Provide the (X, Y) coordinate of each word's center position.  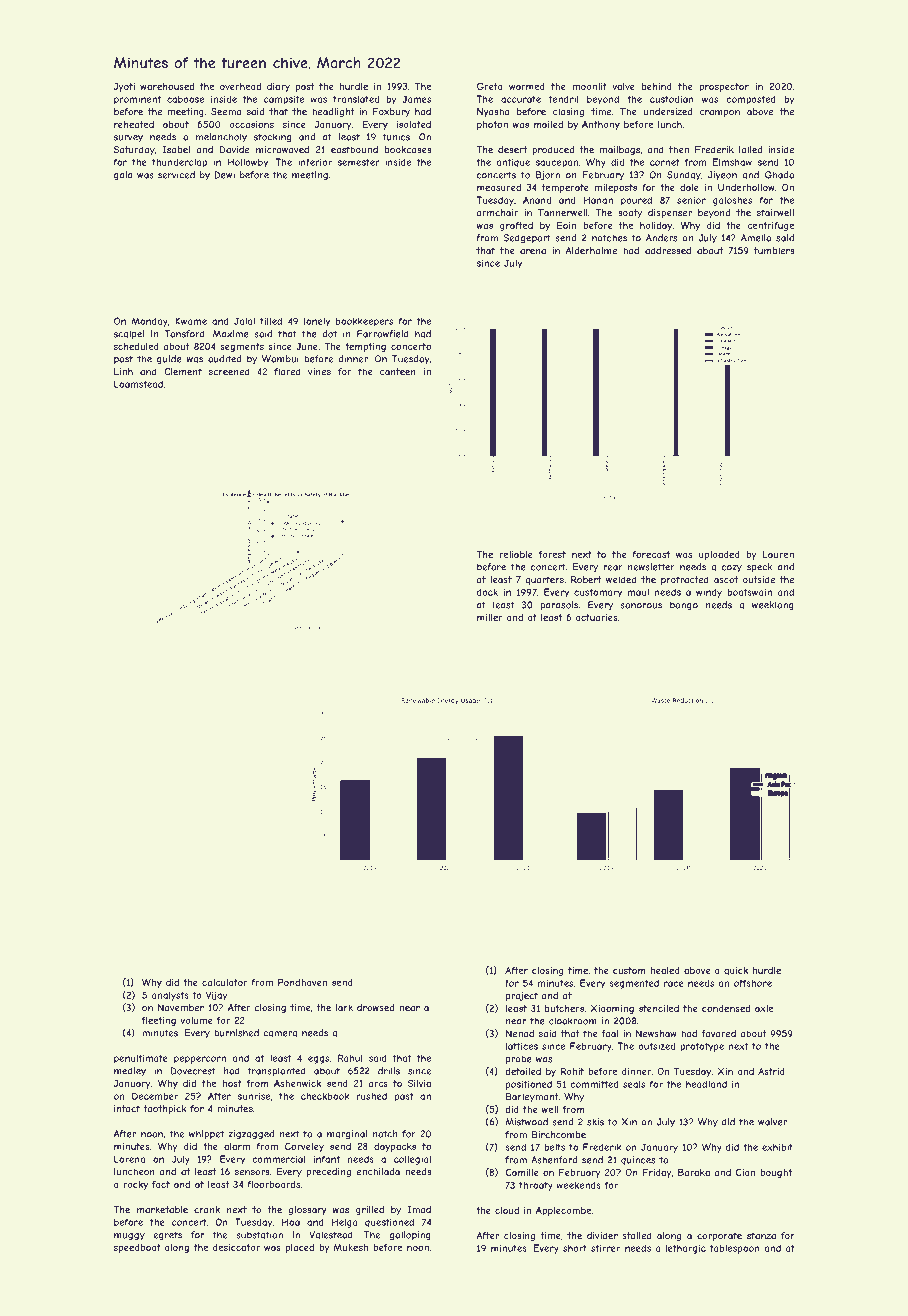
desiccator (236, 1247)
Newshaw (656, 1034)
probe (519, 1059)
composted (751, 100)
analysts (170, 996)
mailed (548, 124)
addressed (668, 251)
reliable (516, 554)
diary (278, 87)
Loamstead (138, 384)
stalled (637, 1236)
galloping (410, 1235)
